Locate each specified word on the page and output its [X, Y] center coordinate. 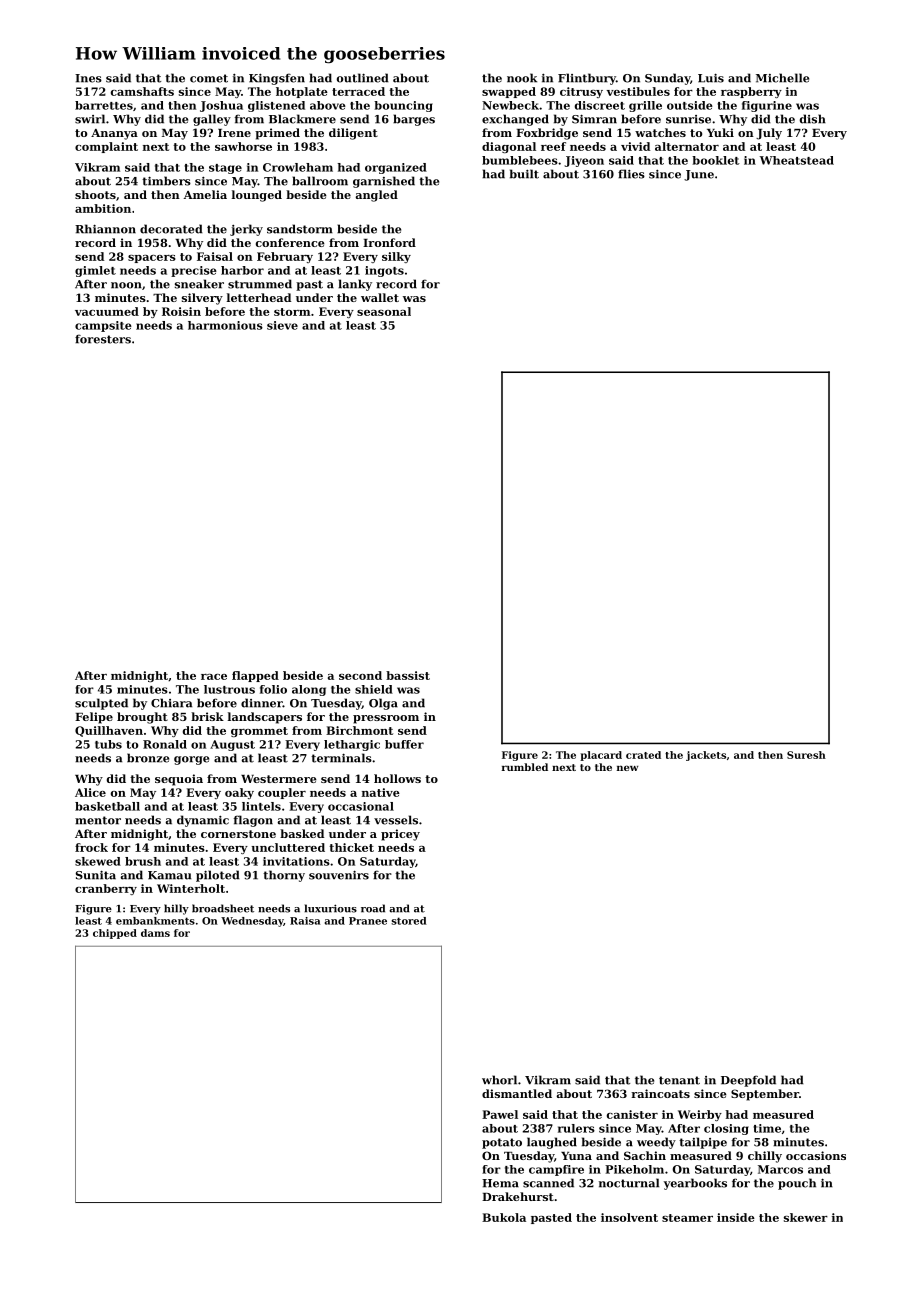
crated [643, 755]
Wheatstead [797, 160]
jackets [706, 756]
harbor [242, 270]
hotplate [302, 92]
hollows [397, 778]
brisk [207, 716]
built [524, 174]
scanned [548, 1183]
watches [660, 132]
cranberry [106, 889]
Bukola [504, 1217]
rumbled [525, 767]
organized [396, 168]
